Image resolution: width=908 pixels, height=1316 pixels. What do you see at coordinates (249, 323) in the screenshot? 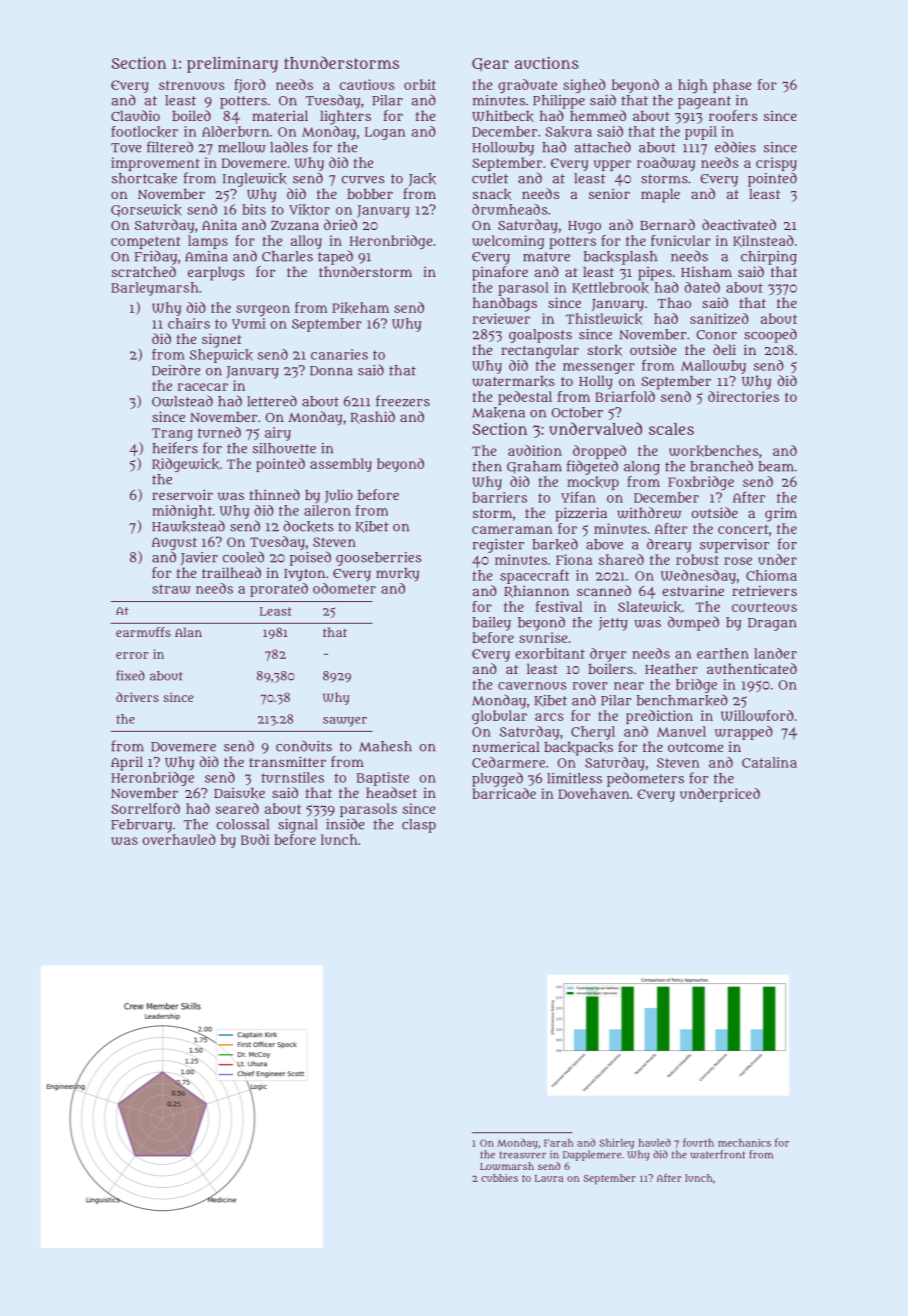
I see `Yumi` at bounding box center [249, 323].
